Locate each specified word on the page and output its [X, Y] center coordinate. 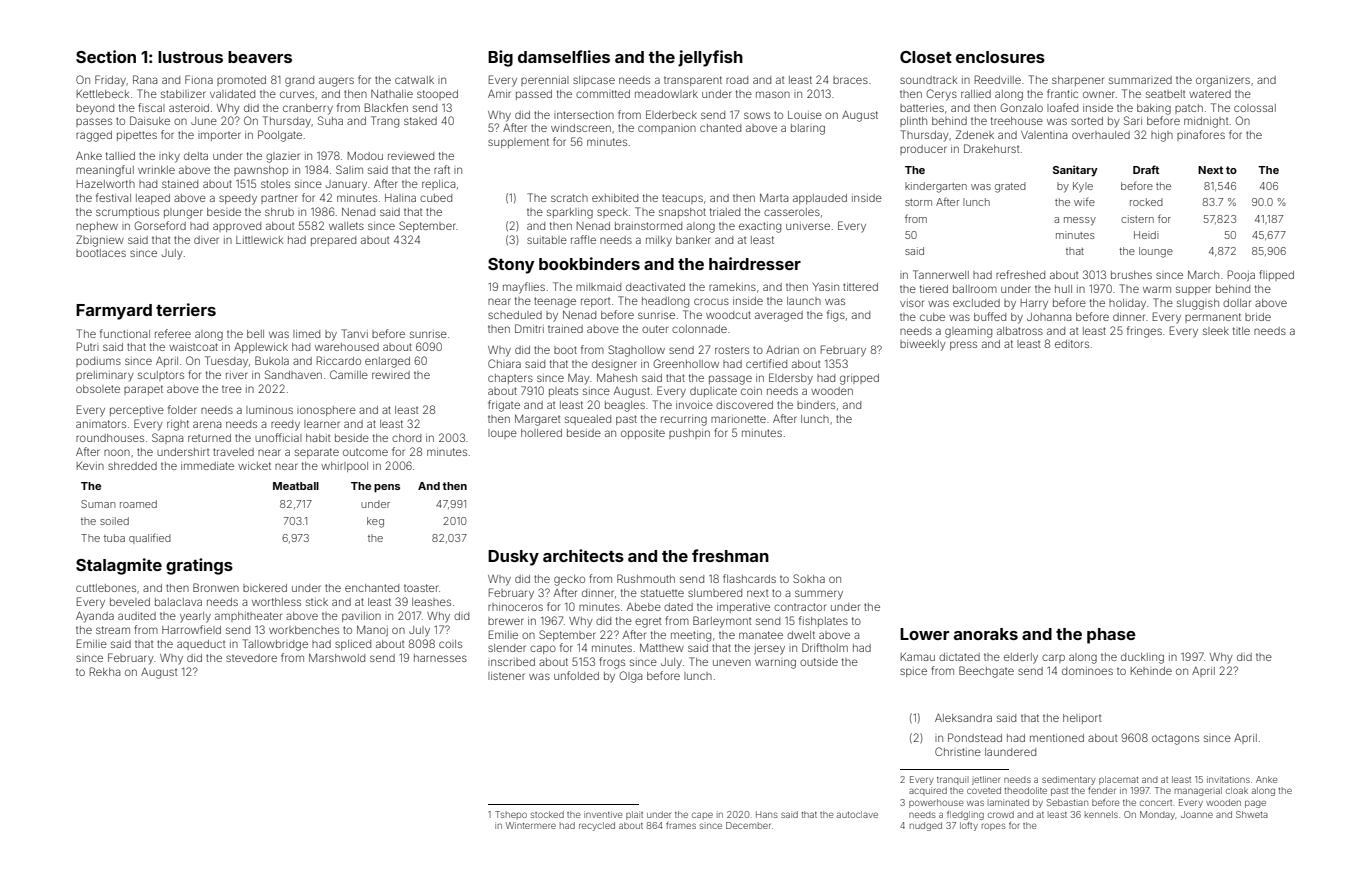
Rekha [105, 671]
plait [634, 815]
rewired [391, 375]
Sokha [809, 578]
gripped [859, 379]
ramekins [732, 287]
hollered [541, 433]
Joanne [1197, 814]
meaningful [105, 171]
